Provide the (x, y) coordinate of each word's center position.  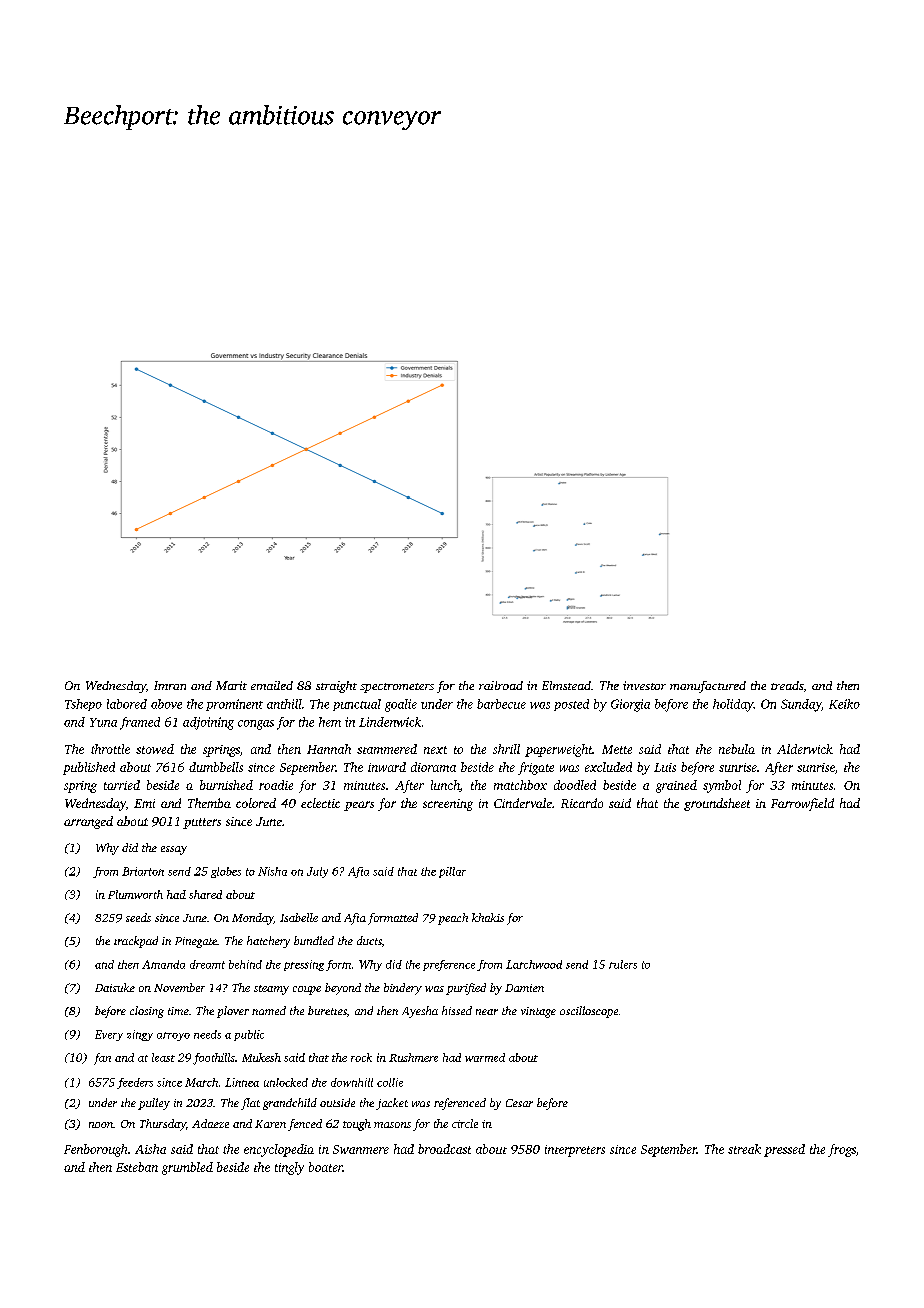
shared (205, 894)
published (89, 768)
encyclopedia (279, 1150)
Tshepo (83, 705)
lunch (445, 786)
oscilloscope (589, 1012)
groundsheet (717, 804)
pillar (452, 872)
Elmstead (566, 685)
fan (102, 1059)
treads (787, 685)
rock (361, 1057)
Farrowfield (802, 804)
